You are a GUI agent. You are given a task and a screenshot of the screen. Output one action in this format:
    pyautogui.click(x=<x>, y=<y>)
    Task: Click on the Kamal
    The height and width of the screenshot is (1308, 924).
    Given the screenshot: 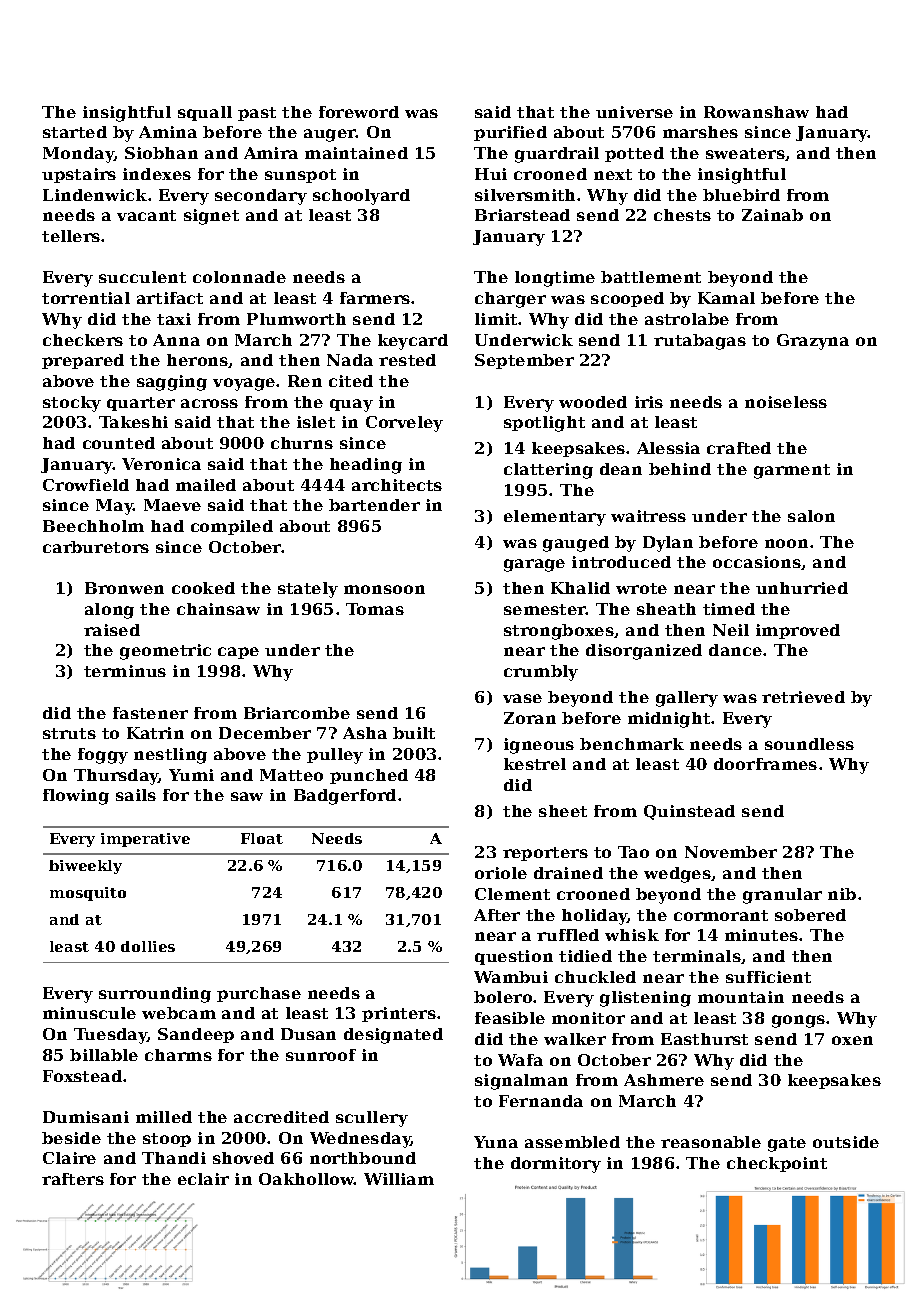 What is the action you would take?
    pyautogui.click(x=726, y=298)
